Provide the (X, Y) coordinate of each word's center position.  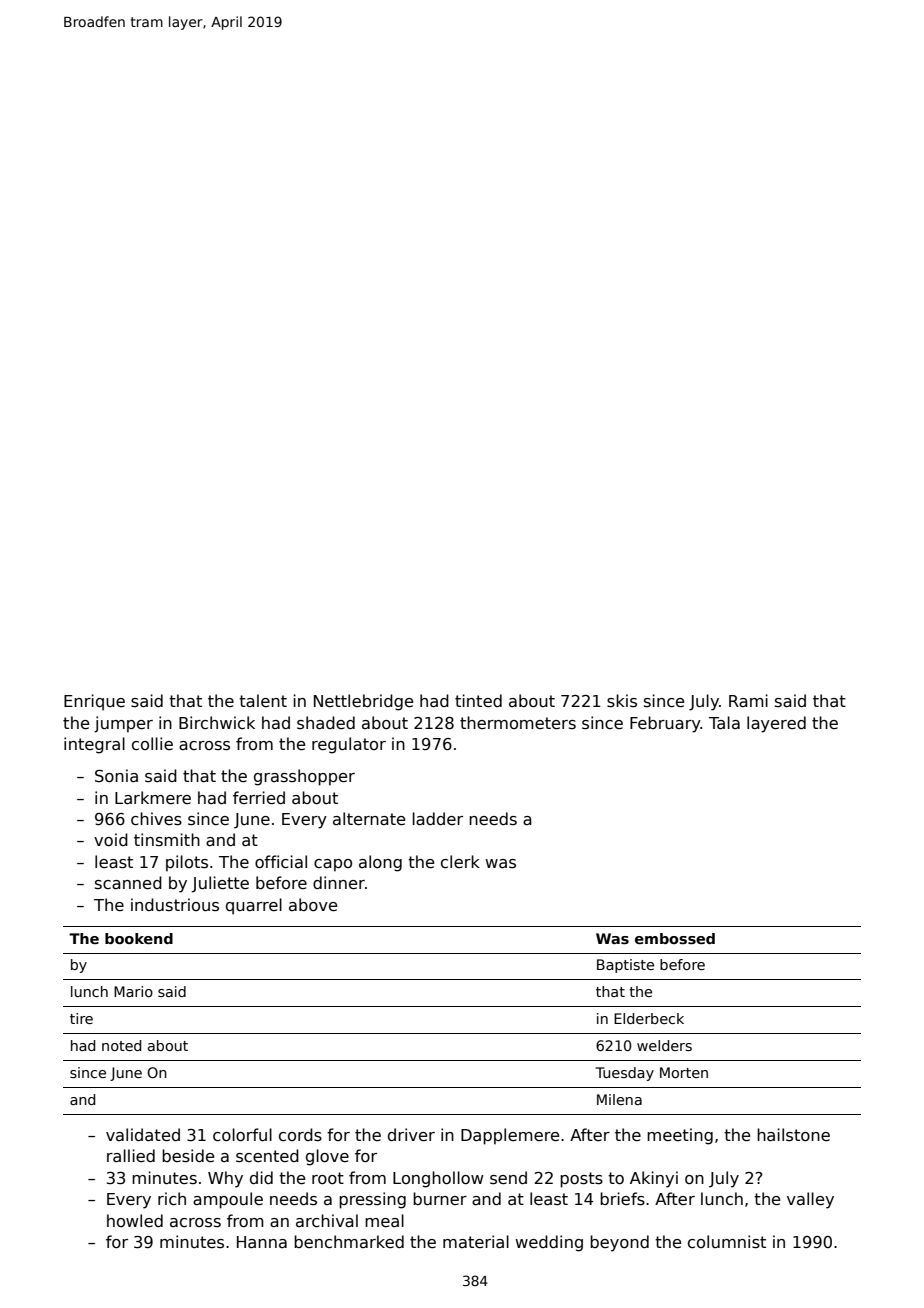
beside (188, 1156)
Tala (724, 722)
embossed (675, 938)
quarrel (254, 906)
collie (152, 744)
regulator (349, 745)
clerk (460, 862)
